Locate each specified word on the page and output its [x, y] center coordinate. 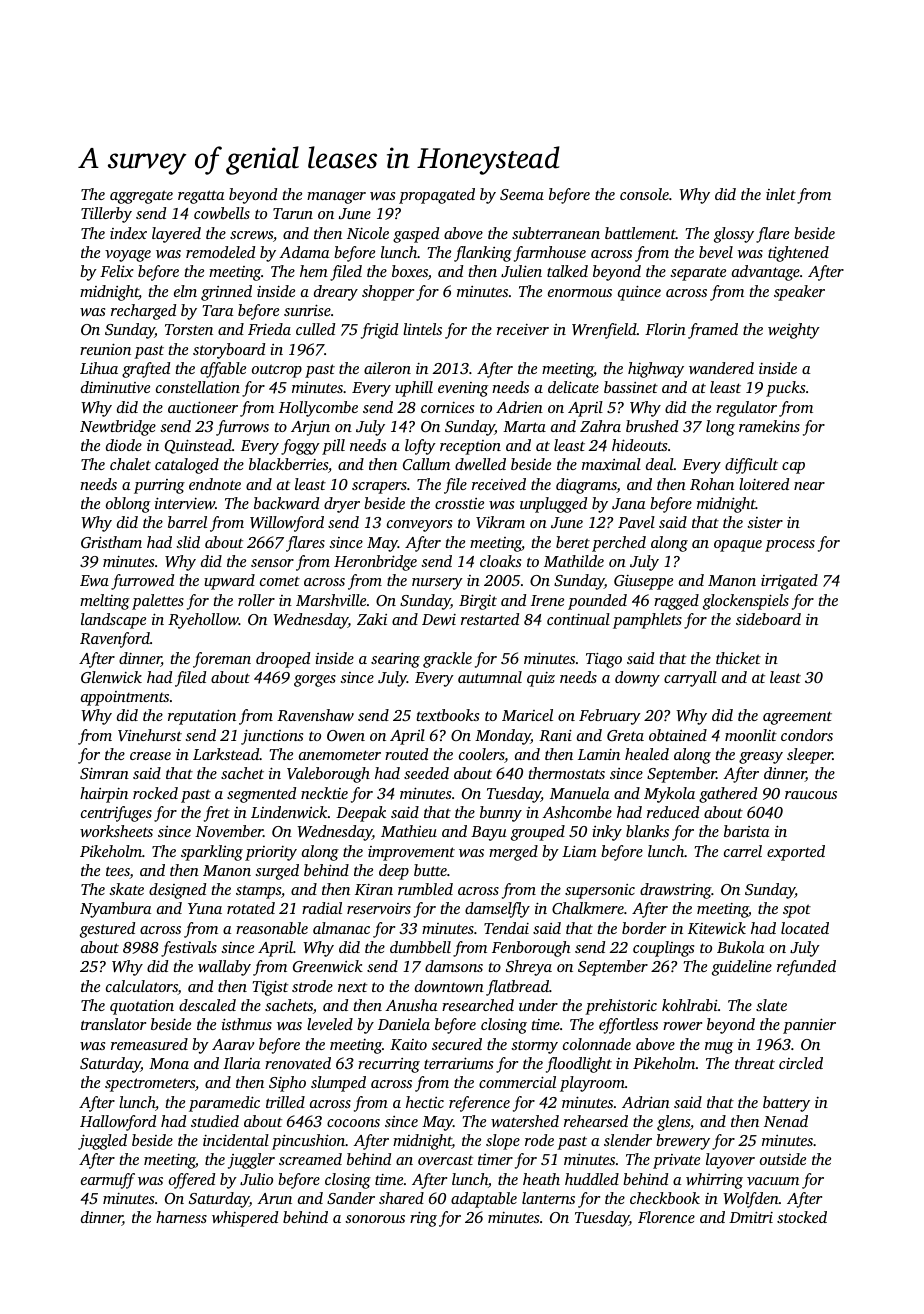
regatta [201, 197]
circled [801, 1063]
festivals [189, 949]
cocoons [353, 1123]
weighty [794, 331]
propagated [437, 196]
